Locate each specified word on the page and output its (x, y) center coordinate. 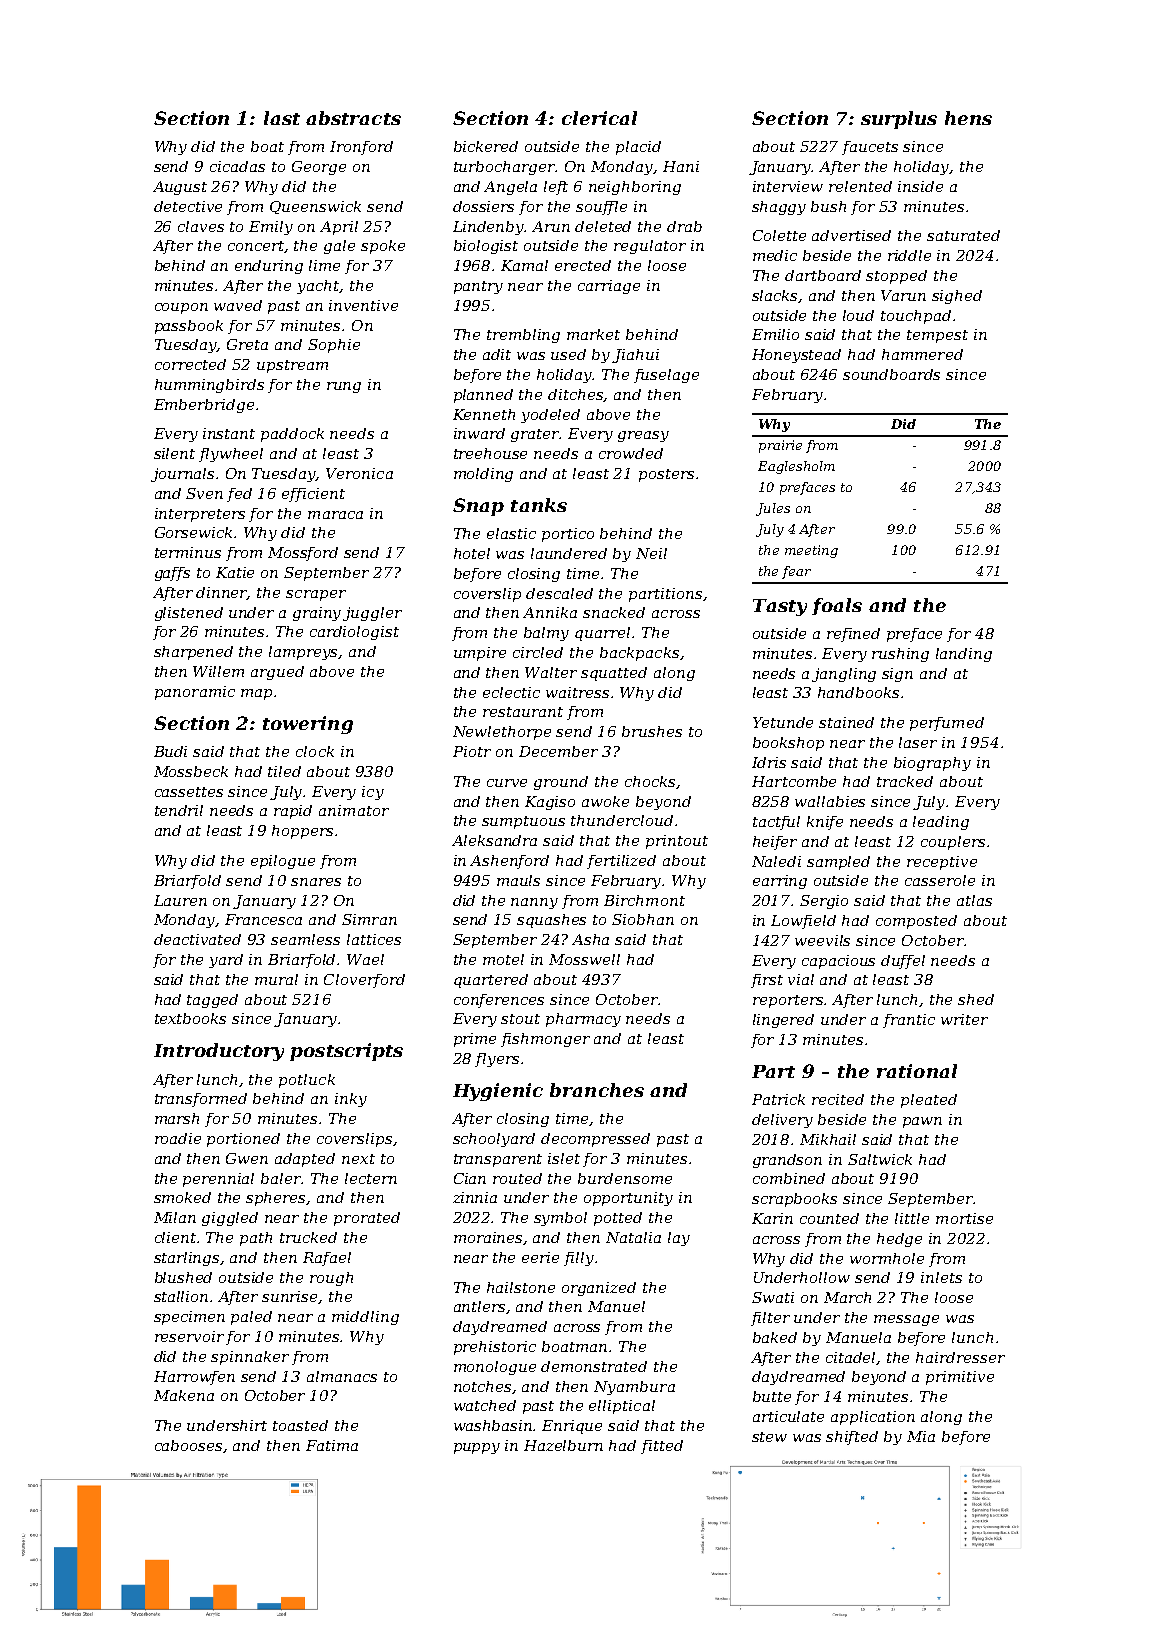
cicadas (237, 166)
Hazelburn (563, 1445)
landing (964, 655)
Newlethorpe (502, 733)
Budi (170, 751)
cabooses (188, 1445)
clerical (599, 118)
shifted (852, 1438)
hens (968, 118)
